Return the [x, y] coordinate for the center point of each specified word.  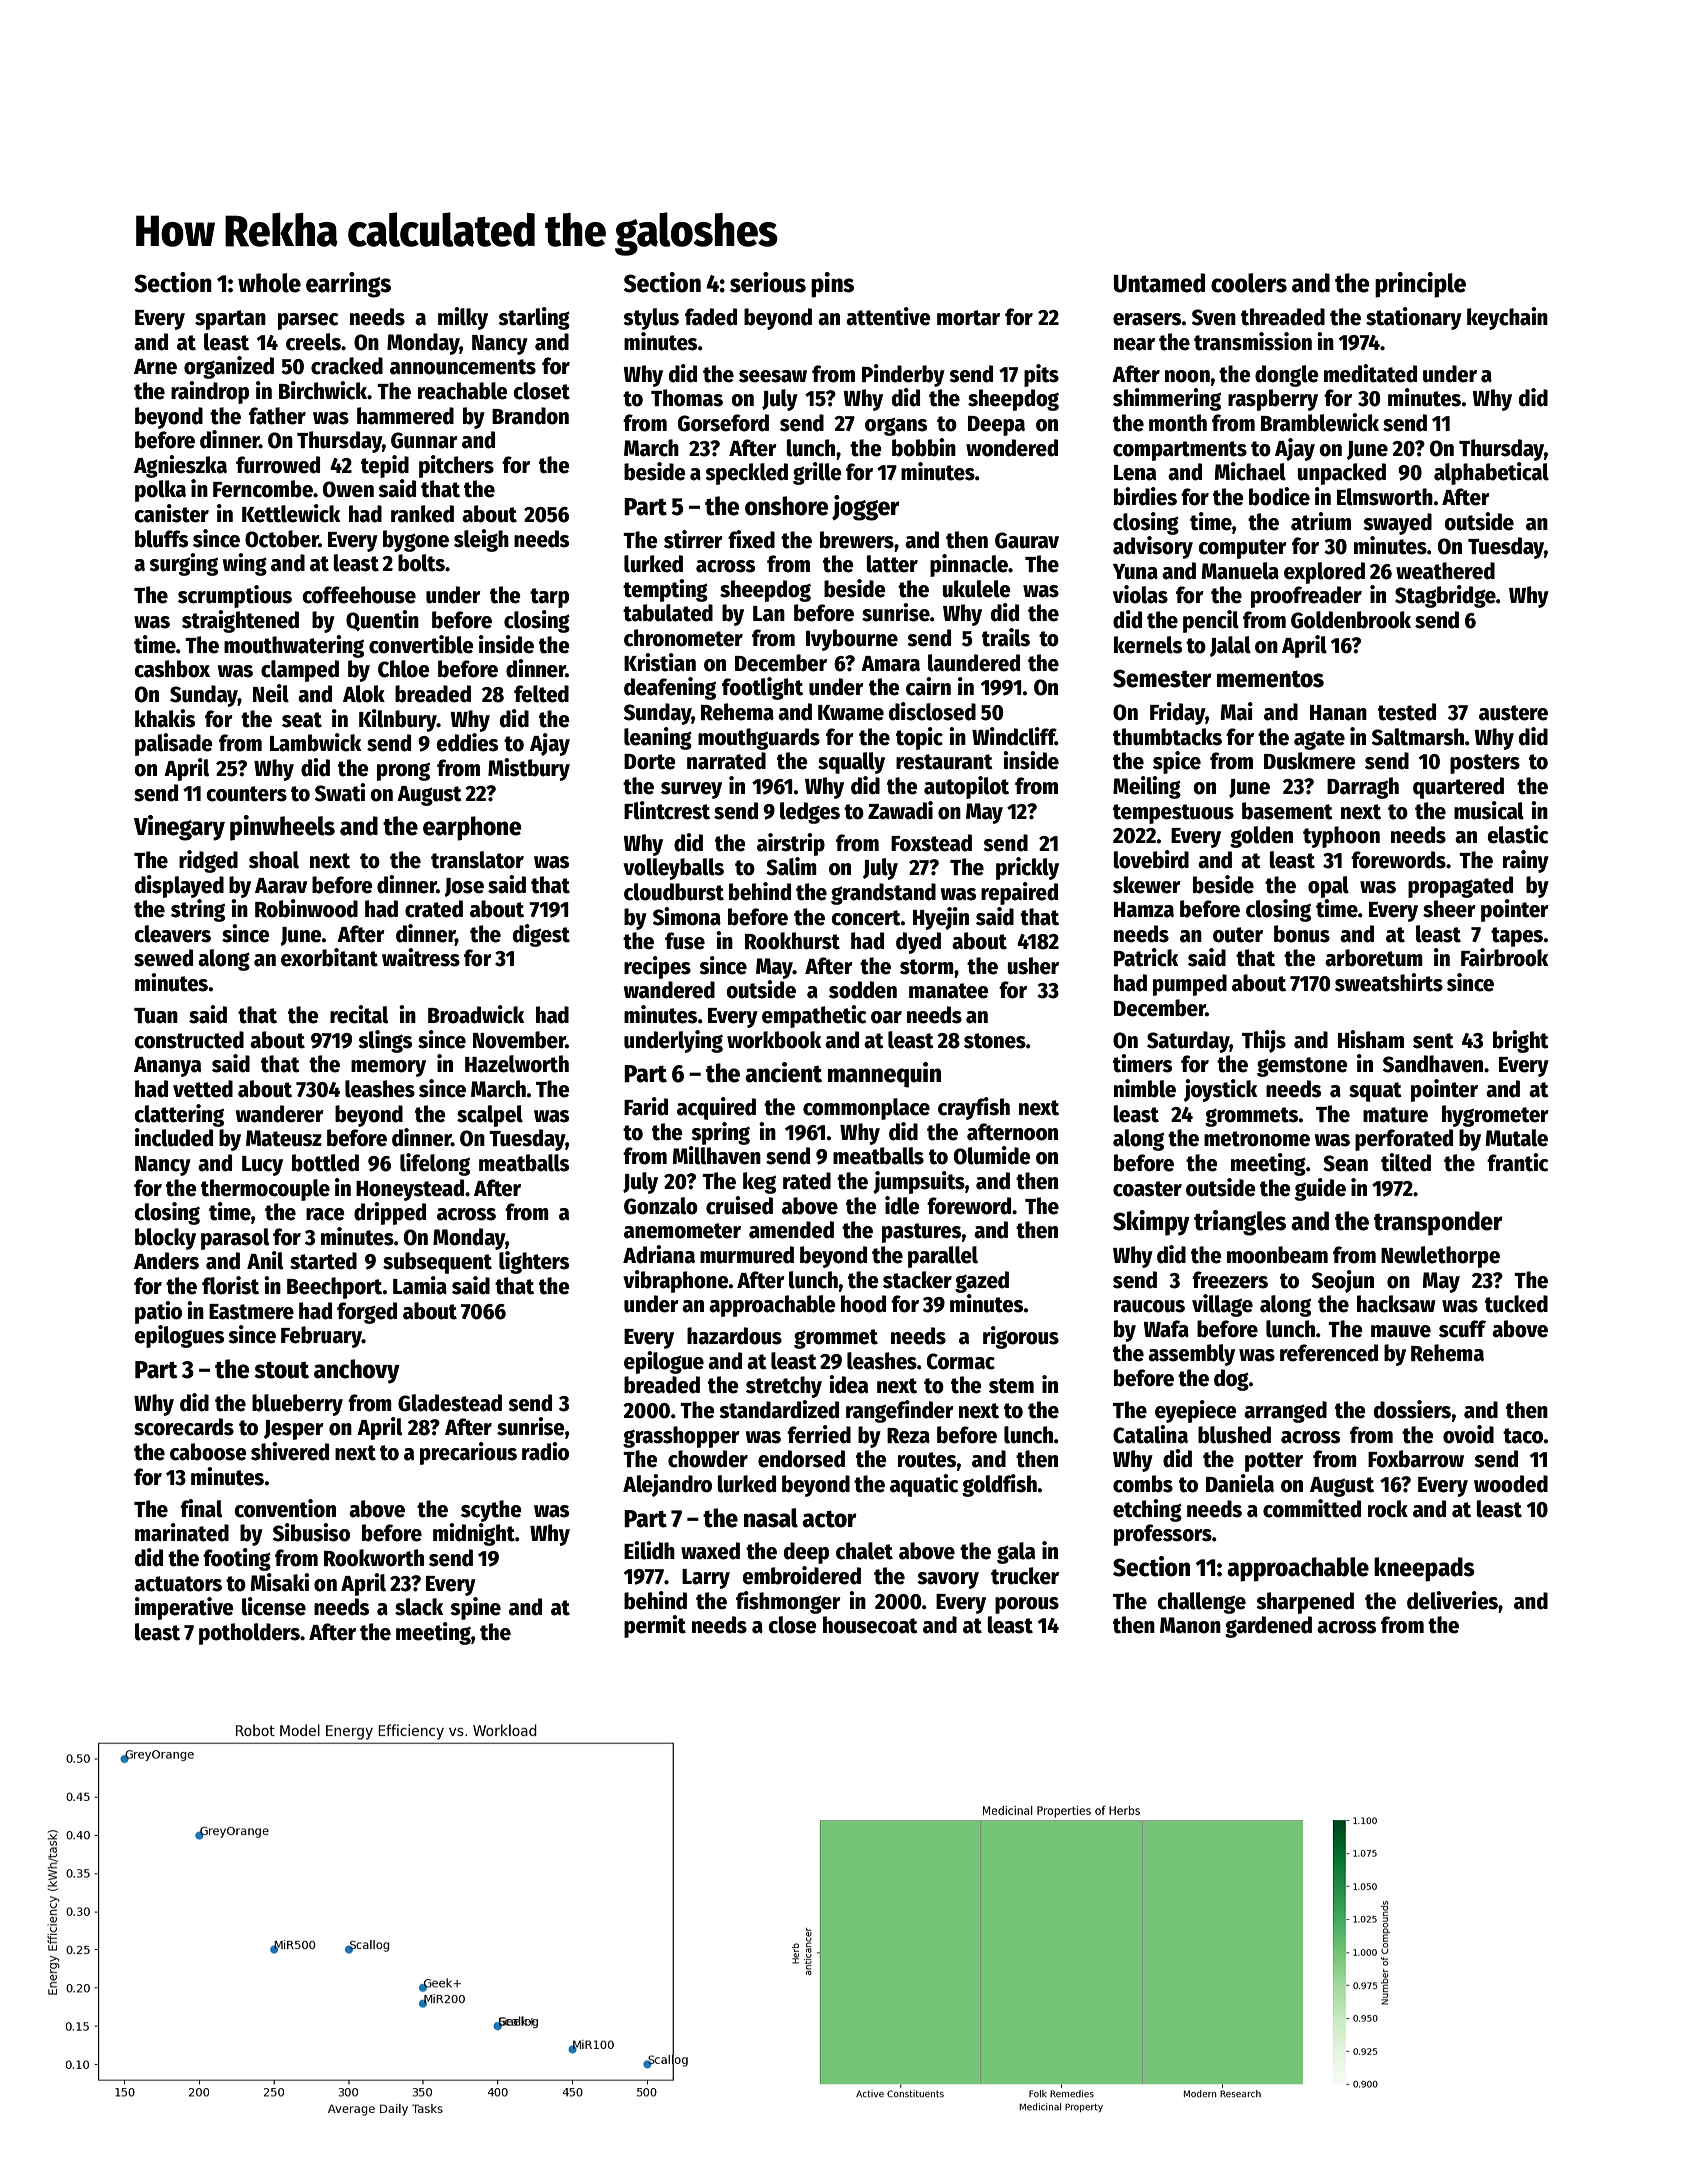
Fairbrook [1504, 957]
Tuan [156, 1016]
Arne [155, 367]
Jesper [294, 1430]
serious [768, 282]
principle [1420, 285]
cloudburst [674, 892]
